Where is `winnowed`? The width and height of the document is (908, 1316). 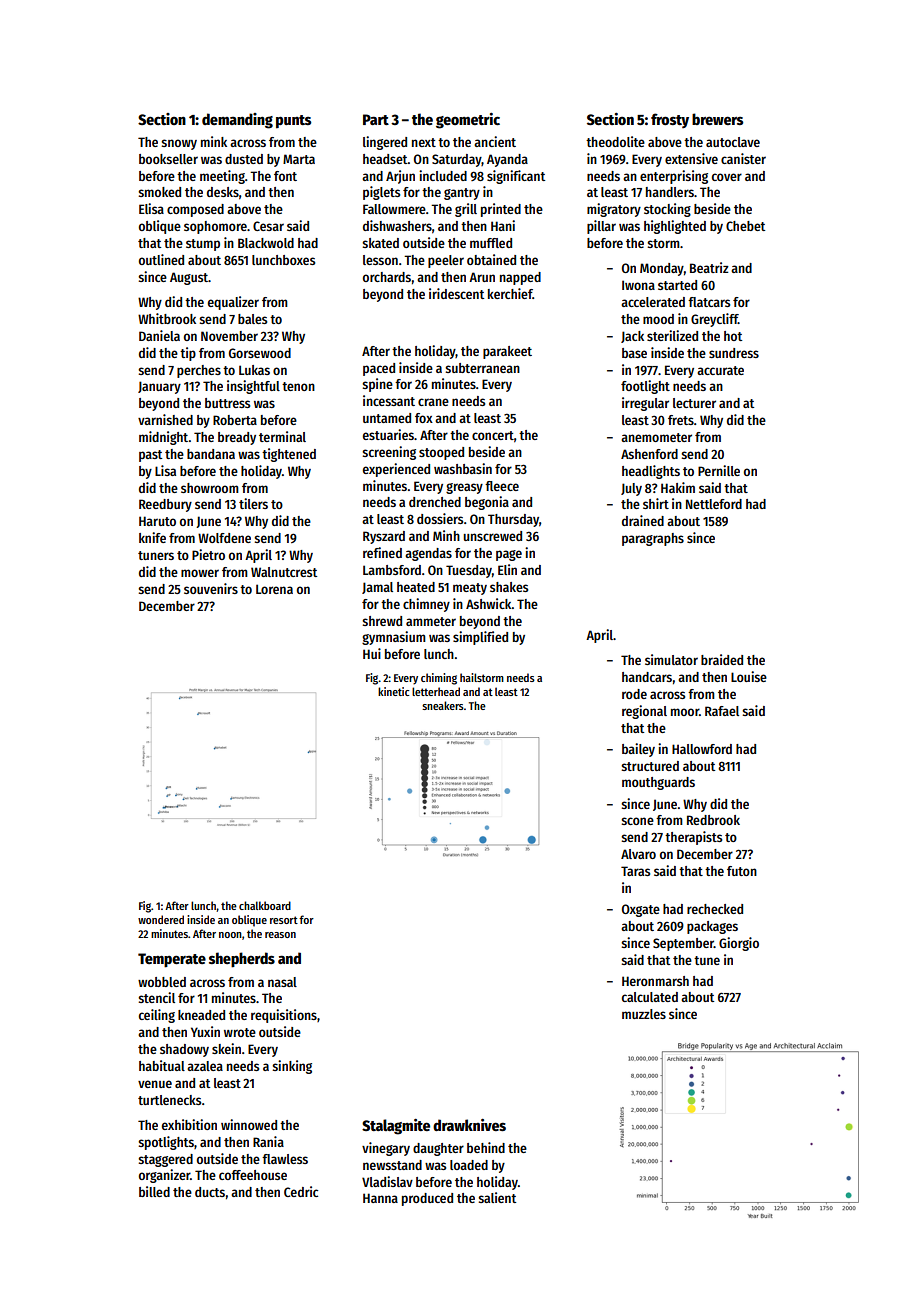
winnowed is located at coordinates (249, 1124).
